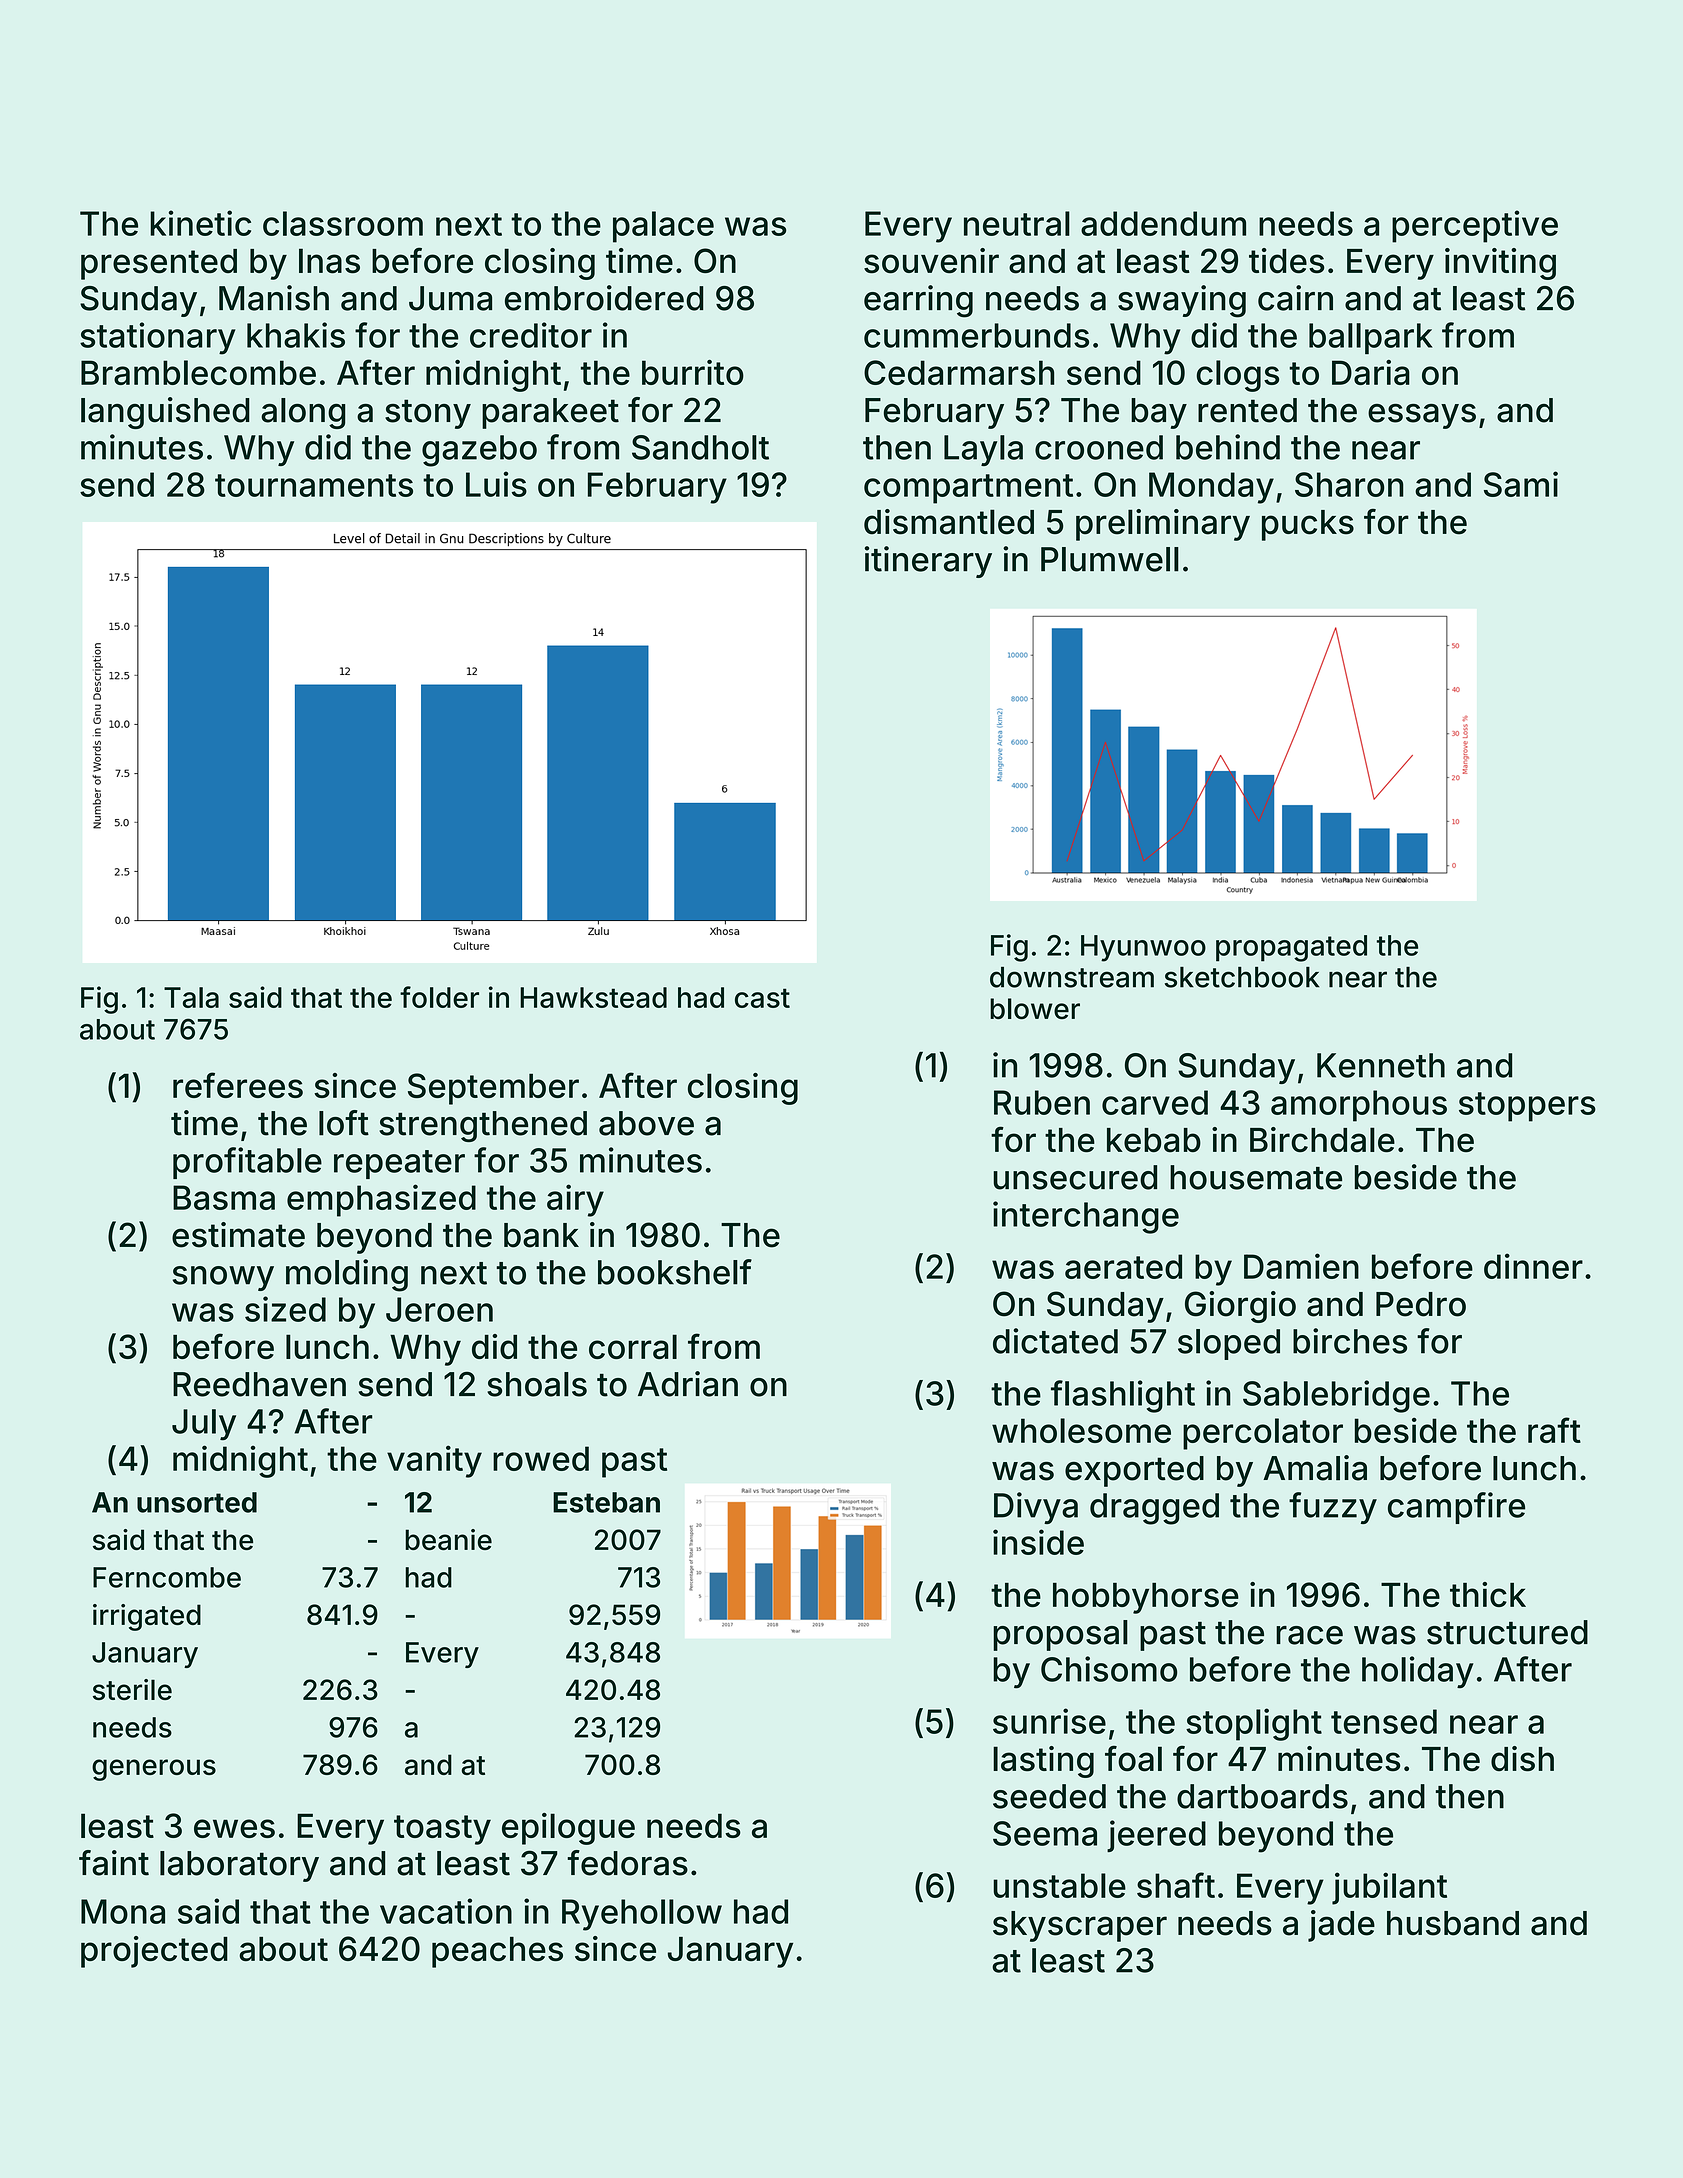  Describe the element at coordinates (675, 1272) in the document. I see `bookshelf` at that location.
